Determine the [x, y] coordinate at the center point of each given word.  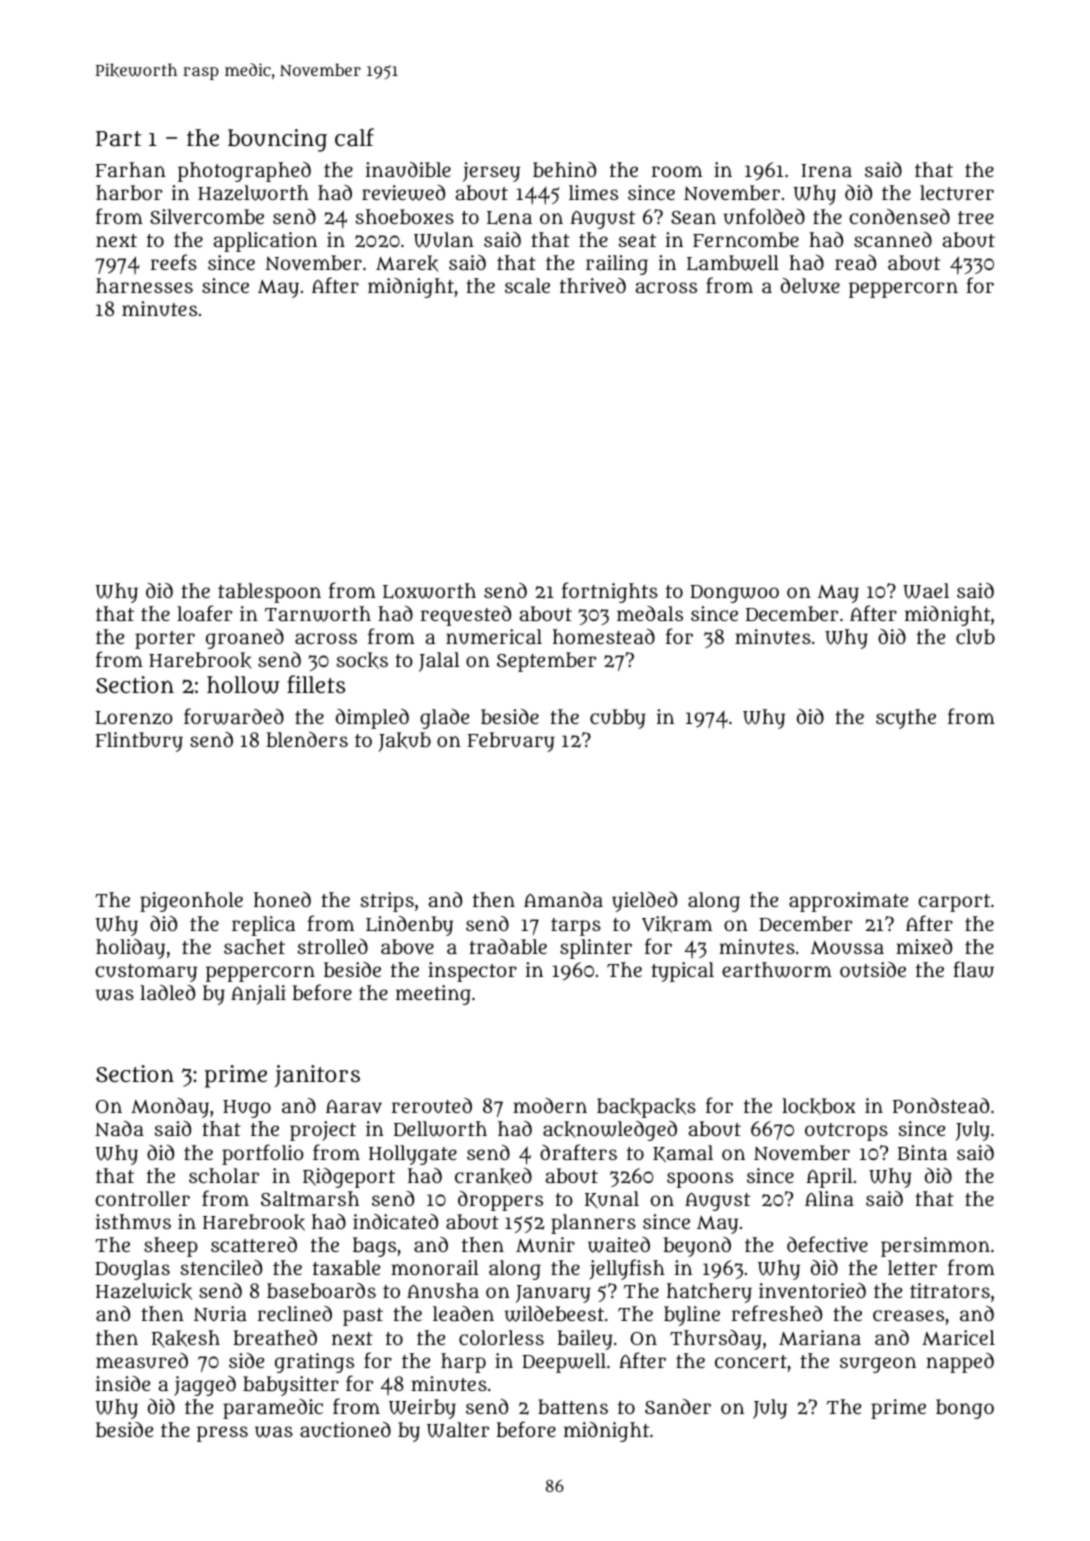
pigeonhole [191, 902]
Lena [509, 218]
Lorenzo [134, 718]
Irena [826, 170]
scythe [906, 719]
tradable [508, 946]
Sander [678, 1406]
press [222, 1434]
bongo [965, 1409]
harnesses [144, 285]
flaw [973, 969]
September [546, 662]
